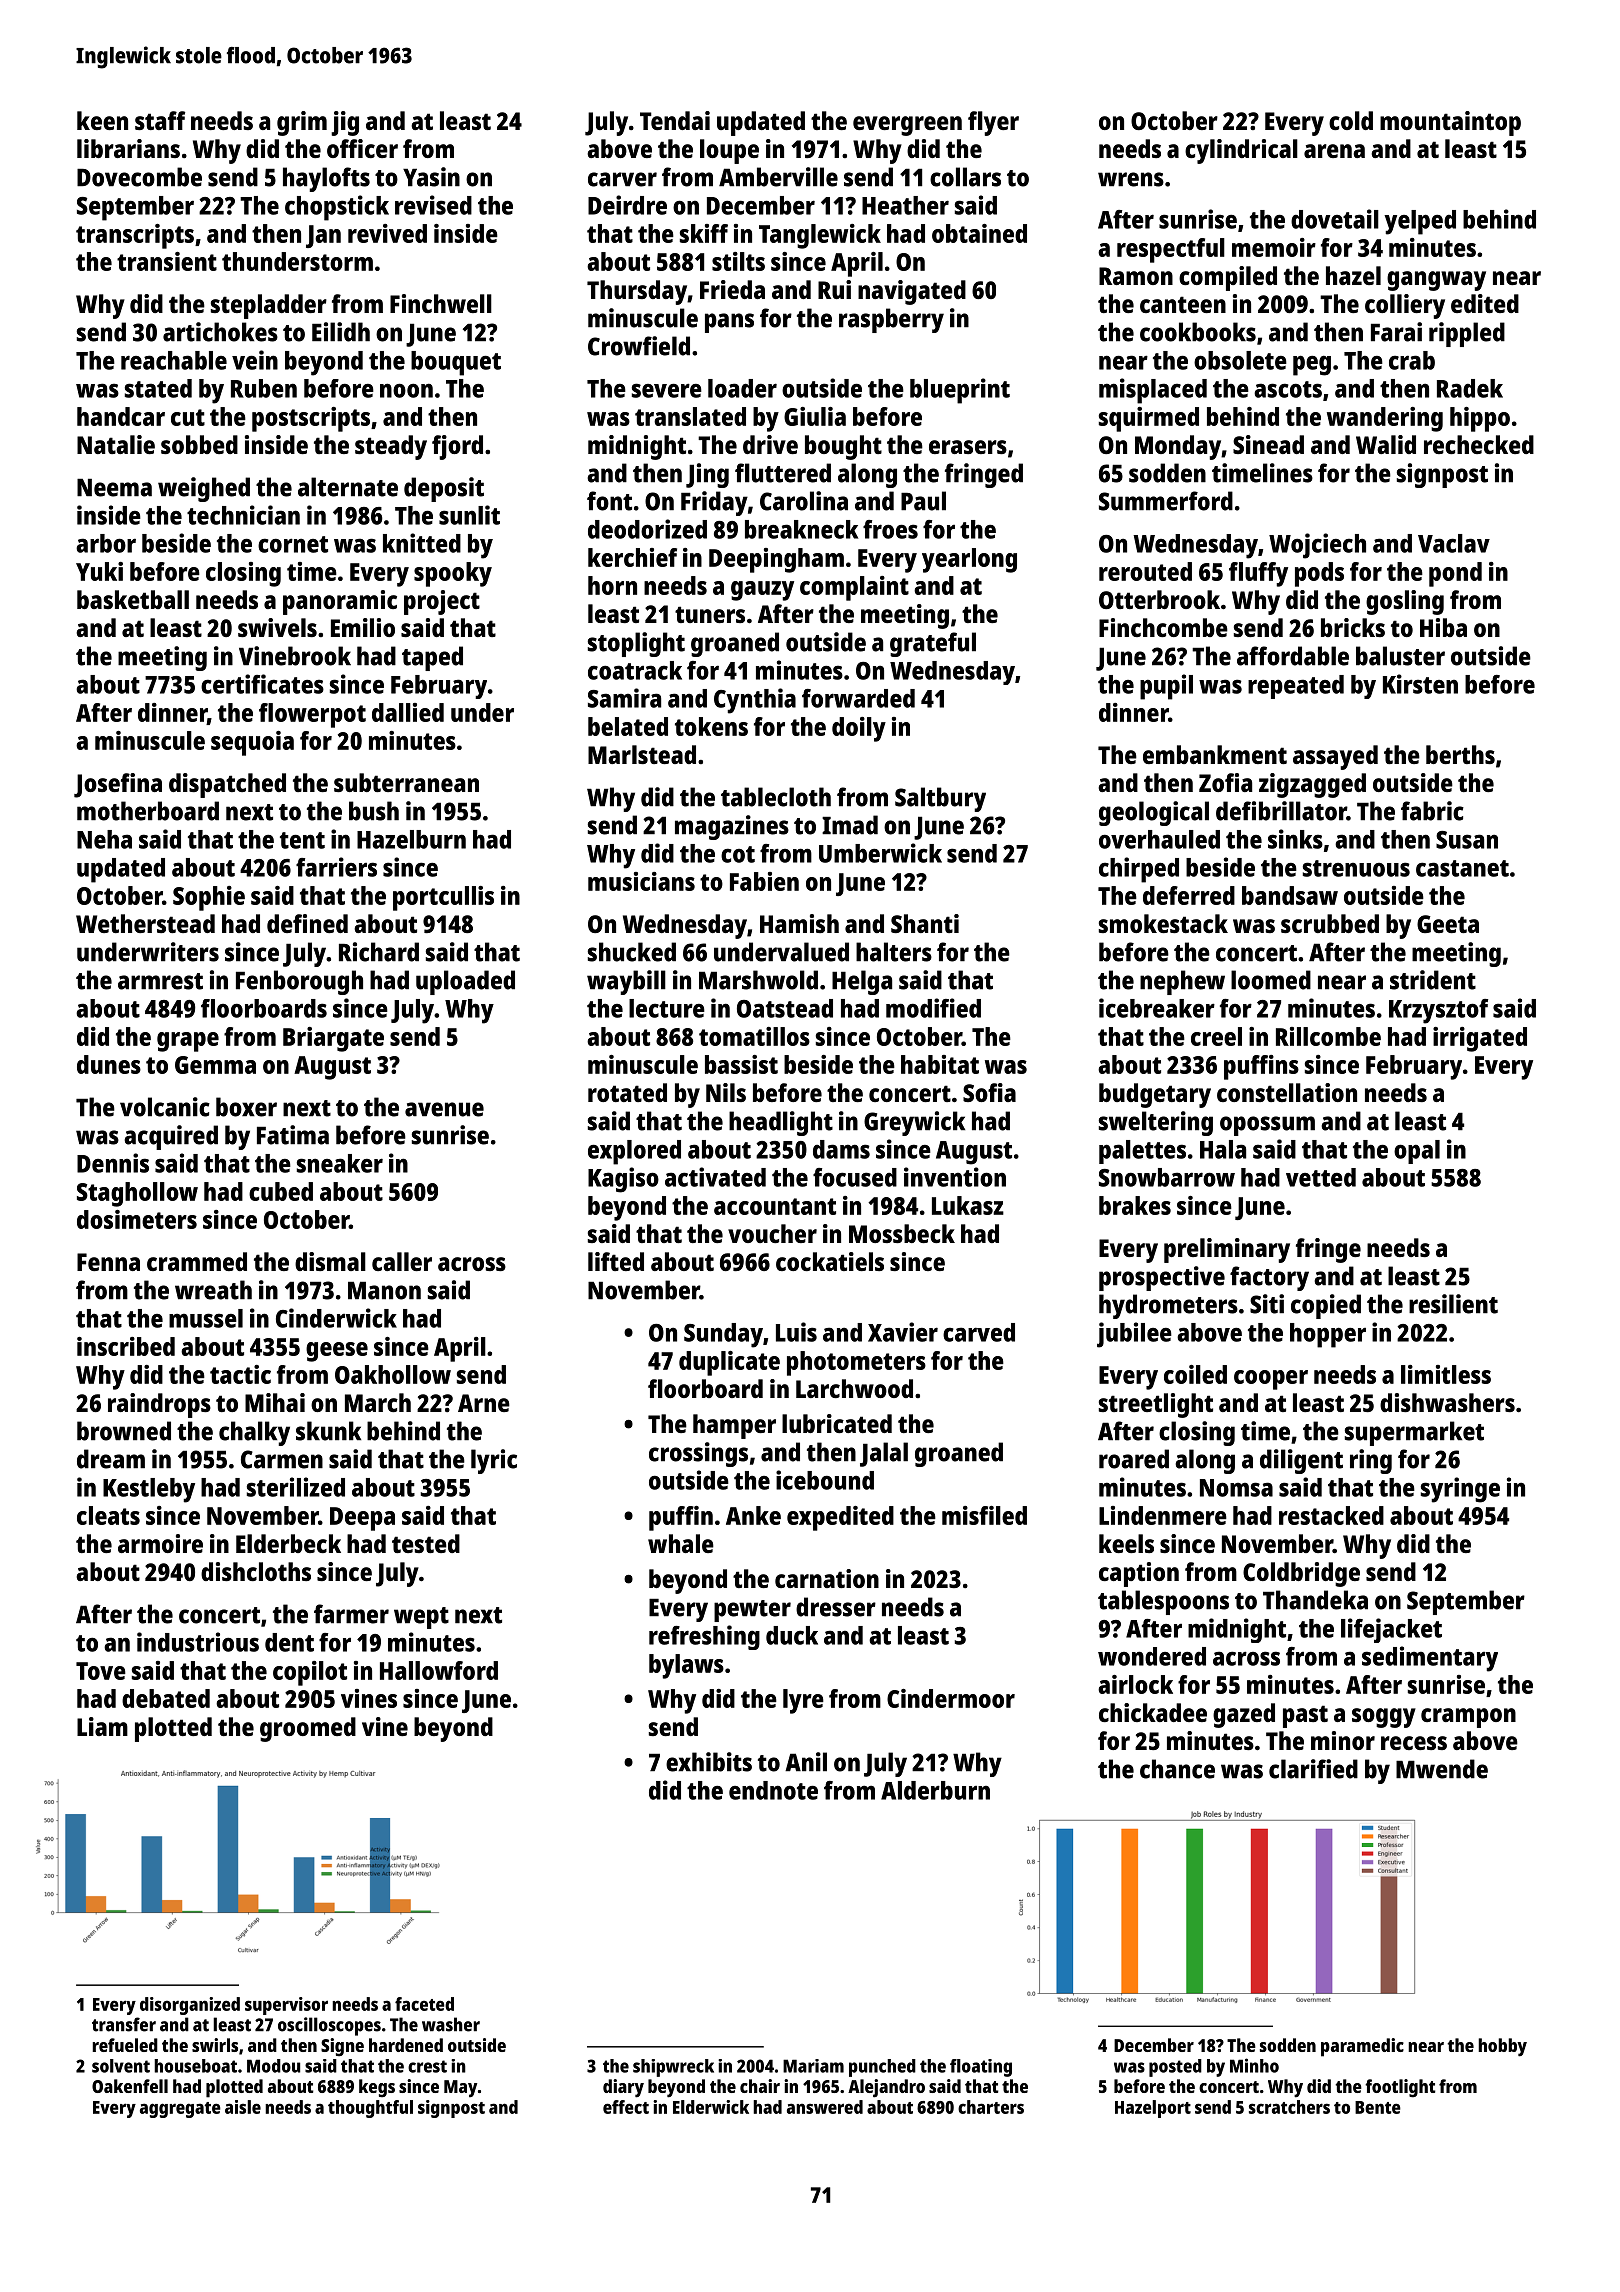 This document has height=2292, width=1620. What do you see at coordinates (424, 2004) in the document?
I see `faceted` at bounding box center [424, 2004].
